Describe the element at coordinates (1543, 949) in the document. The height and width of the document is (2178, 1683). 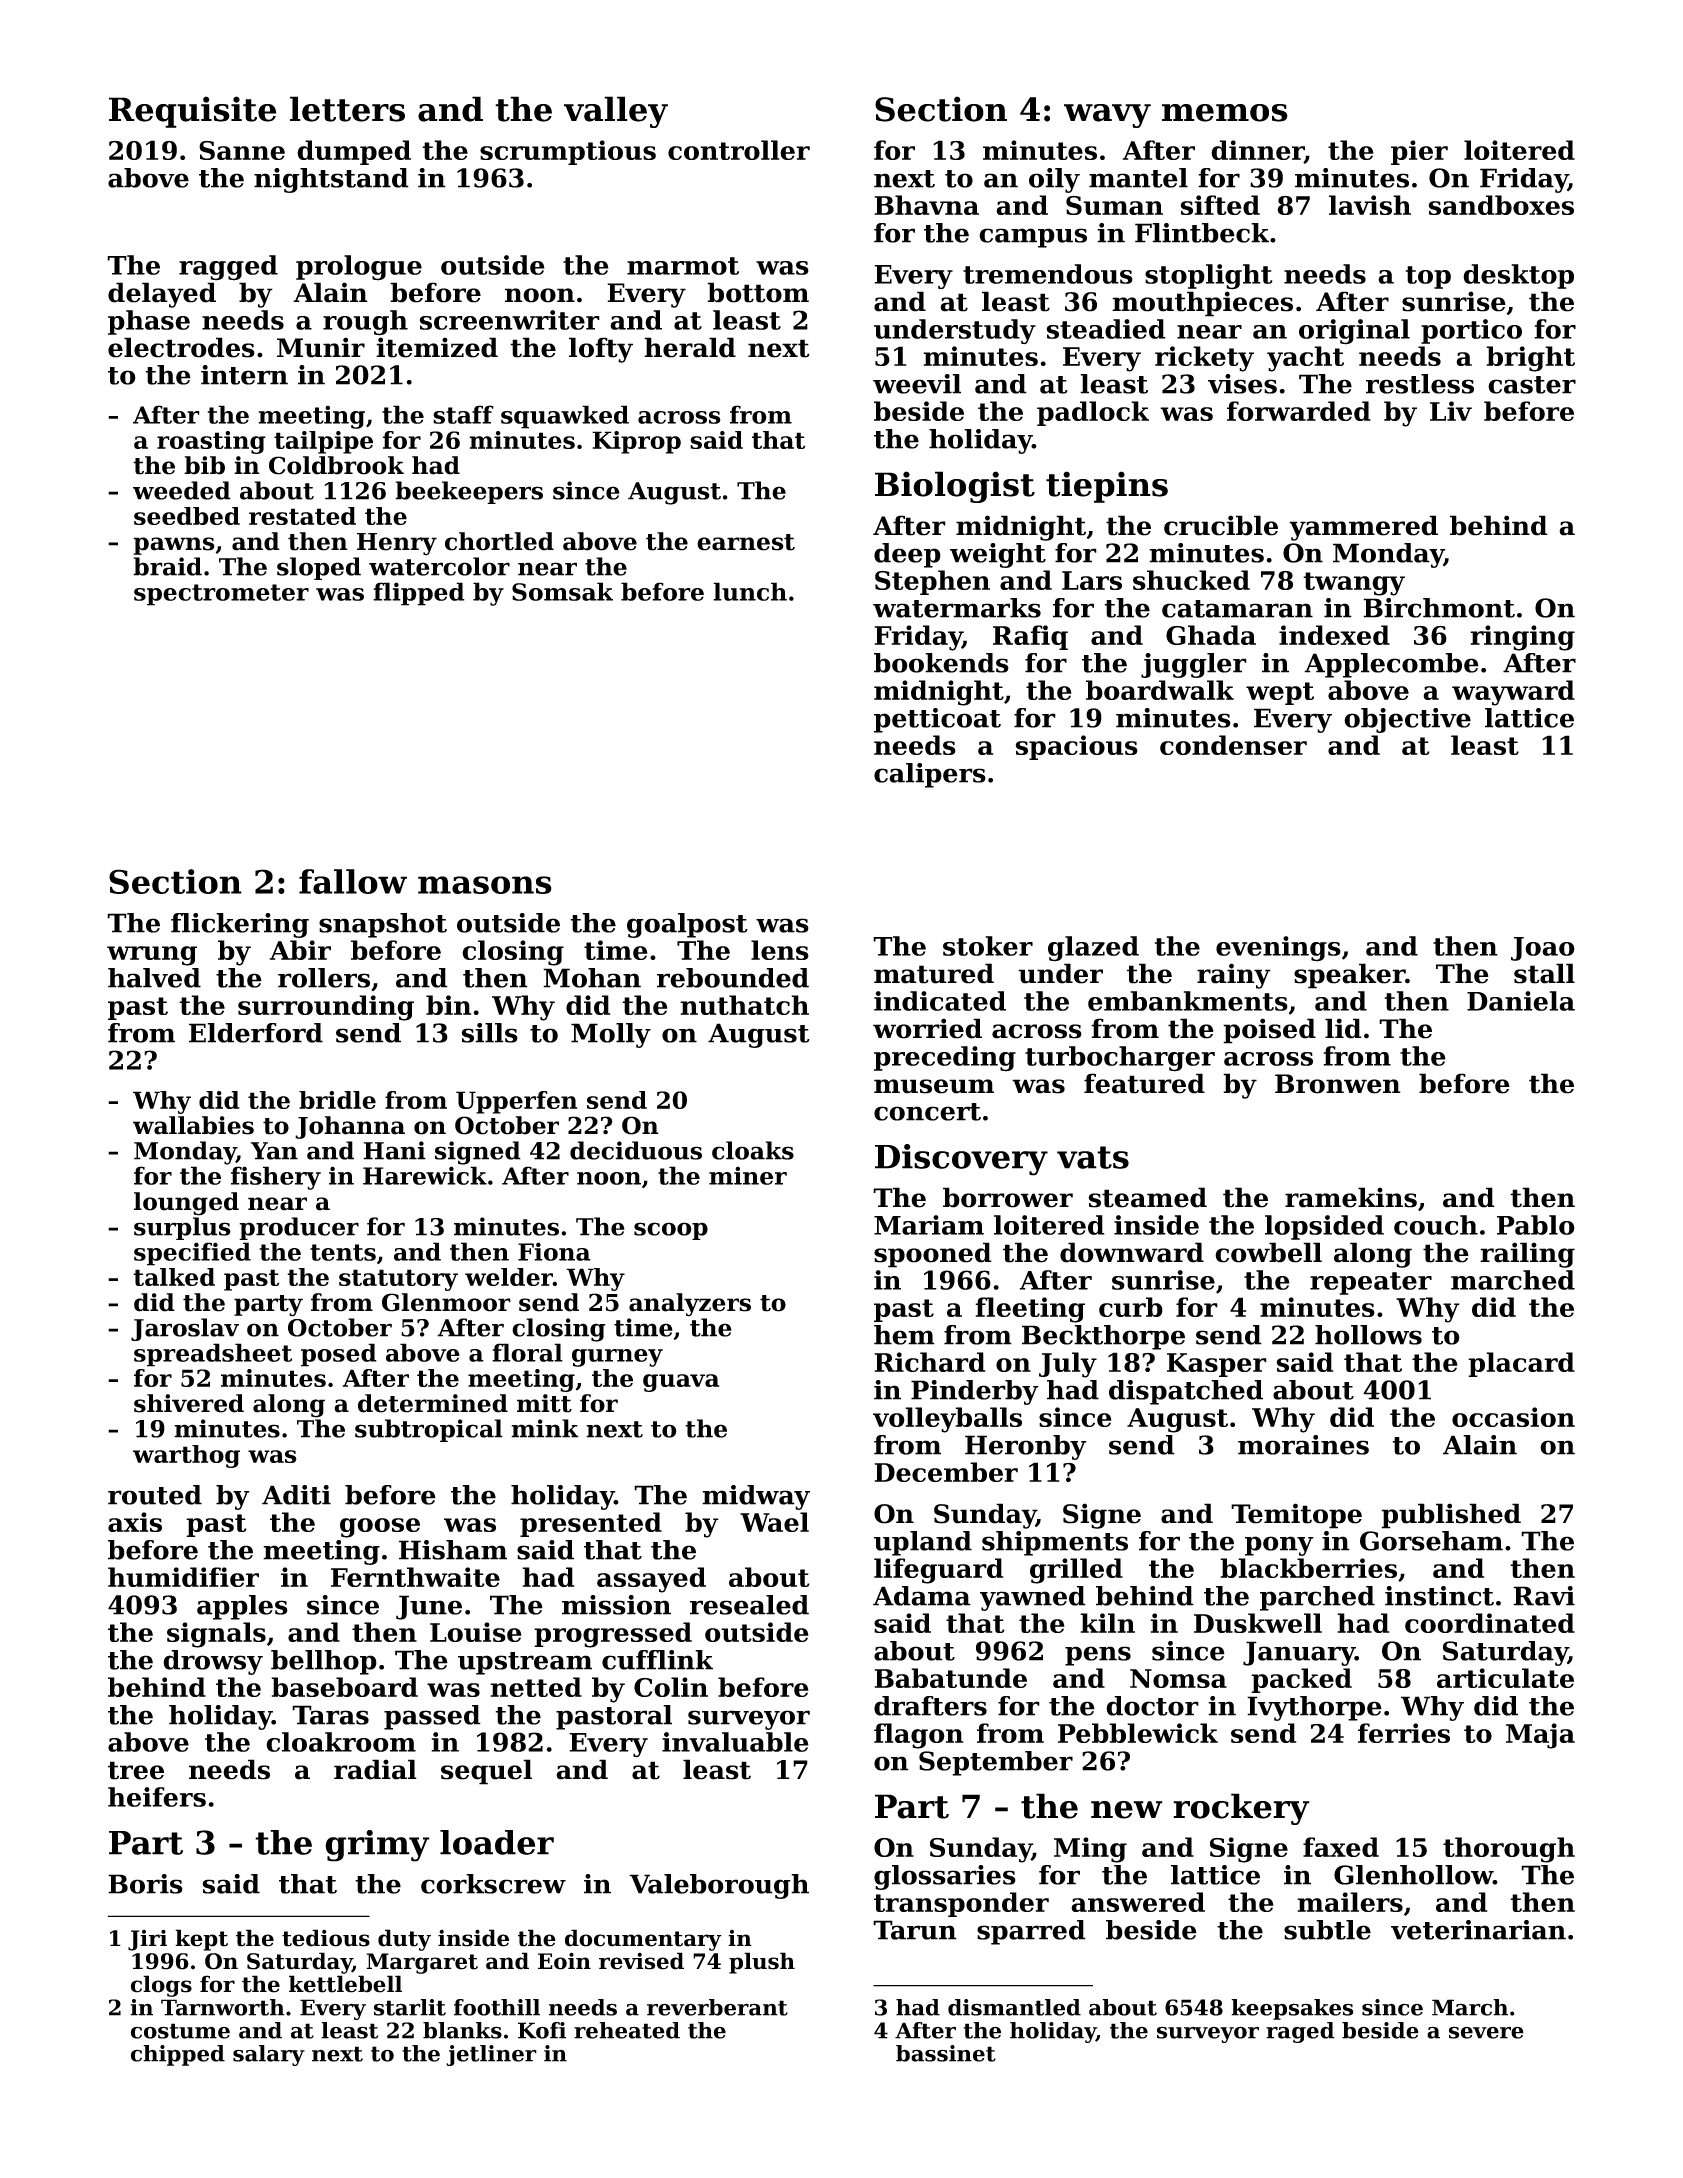
I see `Joao` at that location.
